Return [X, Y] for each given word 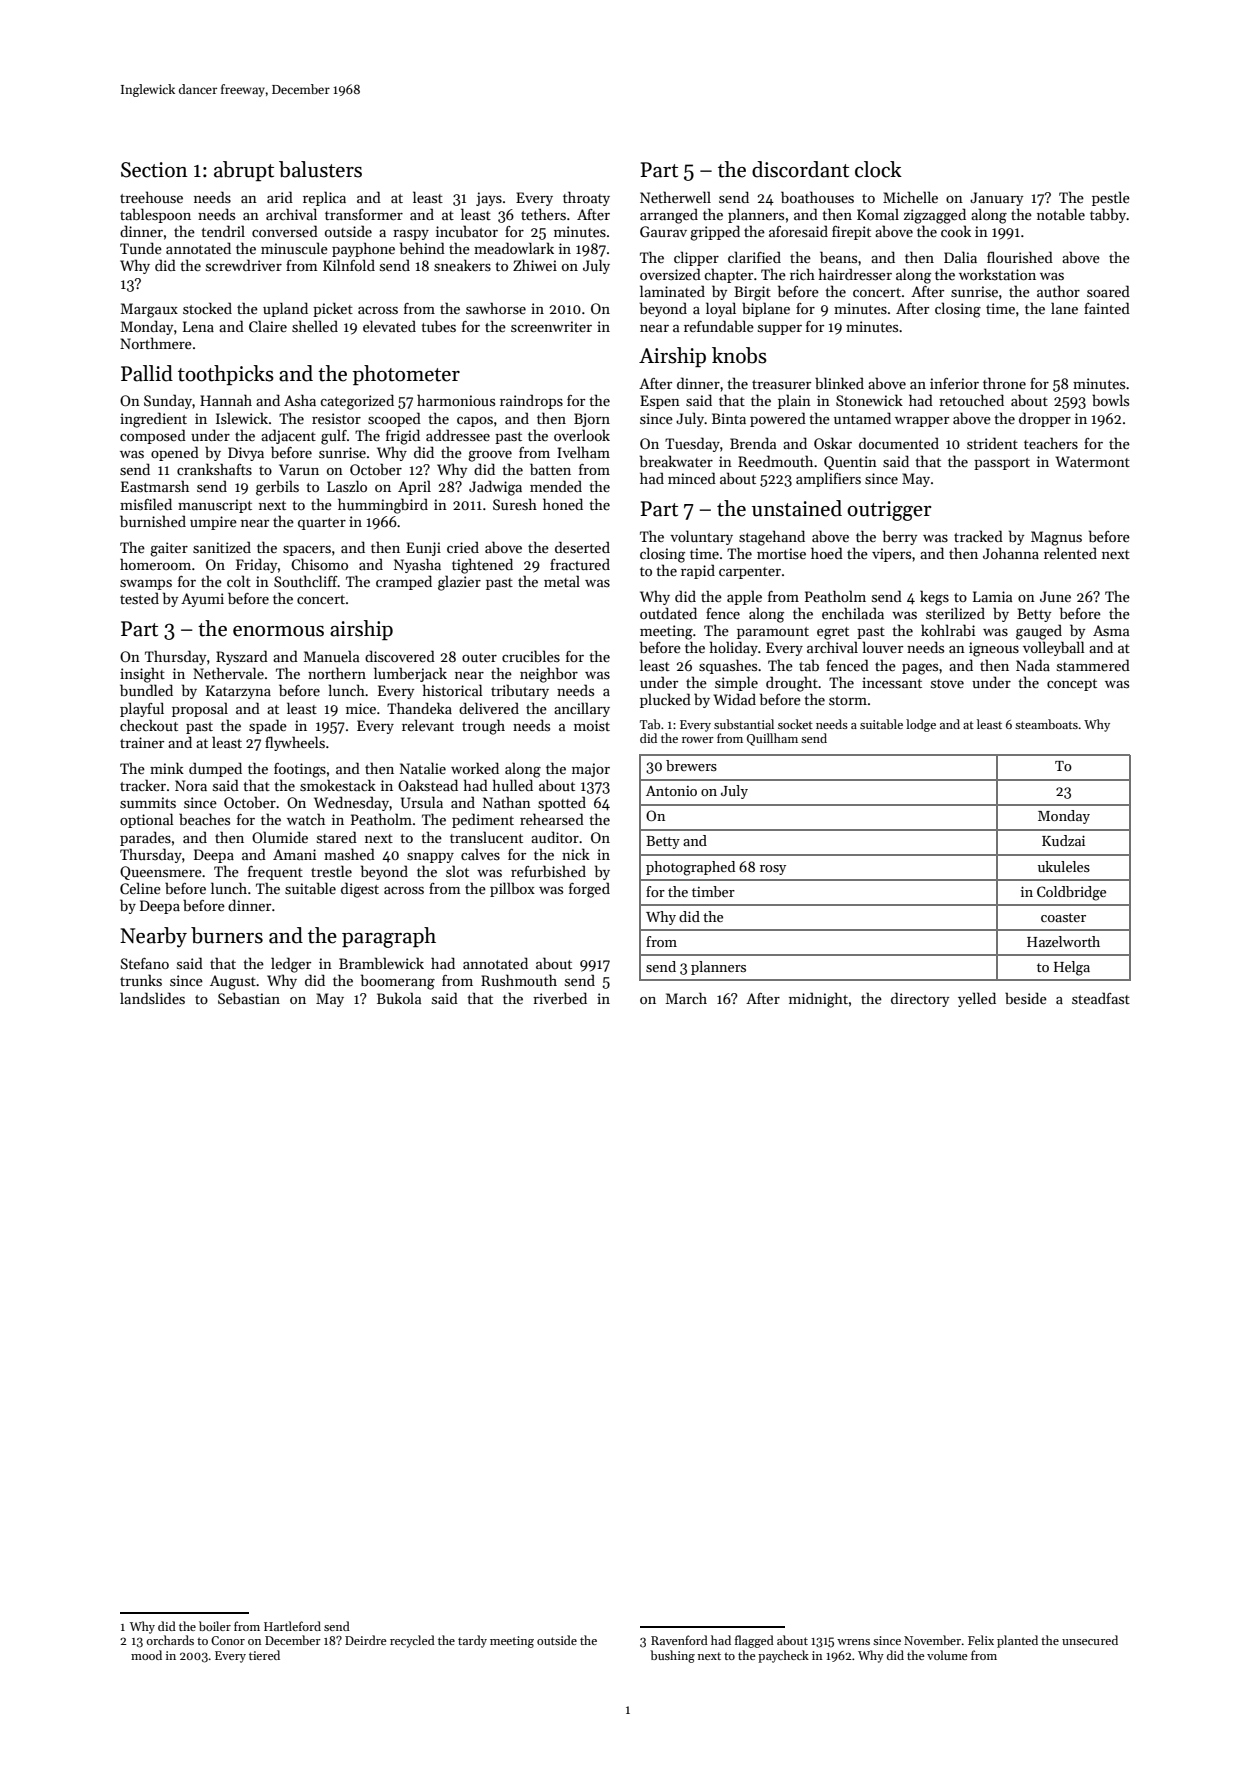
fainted [1107, 308]
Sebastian [249, 998]
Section [154, 170]
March [686, 998]
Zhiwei [535, 265]
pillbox [512, 889]
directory [920, 999]
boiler [215, 1626]
